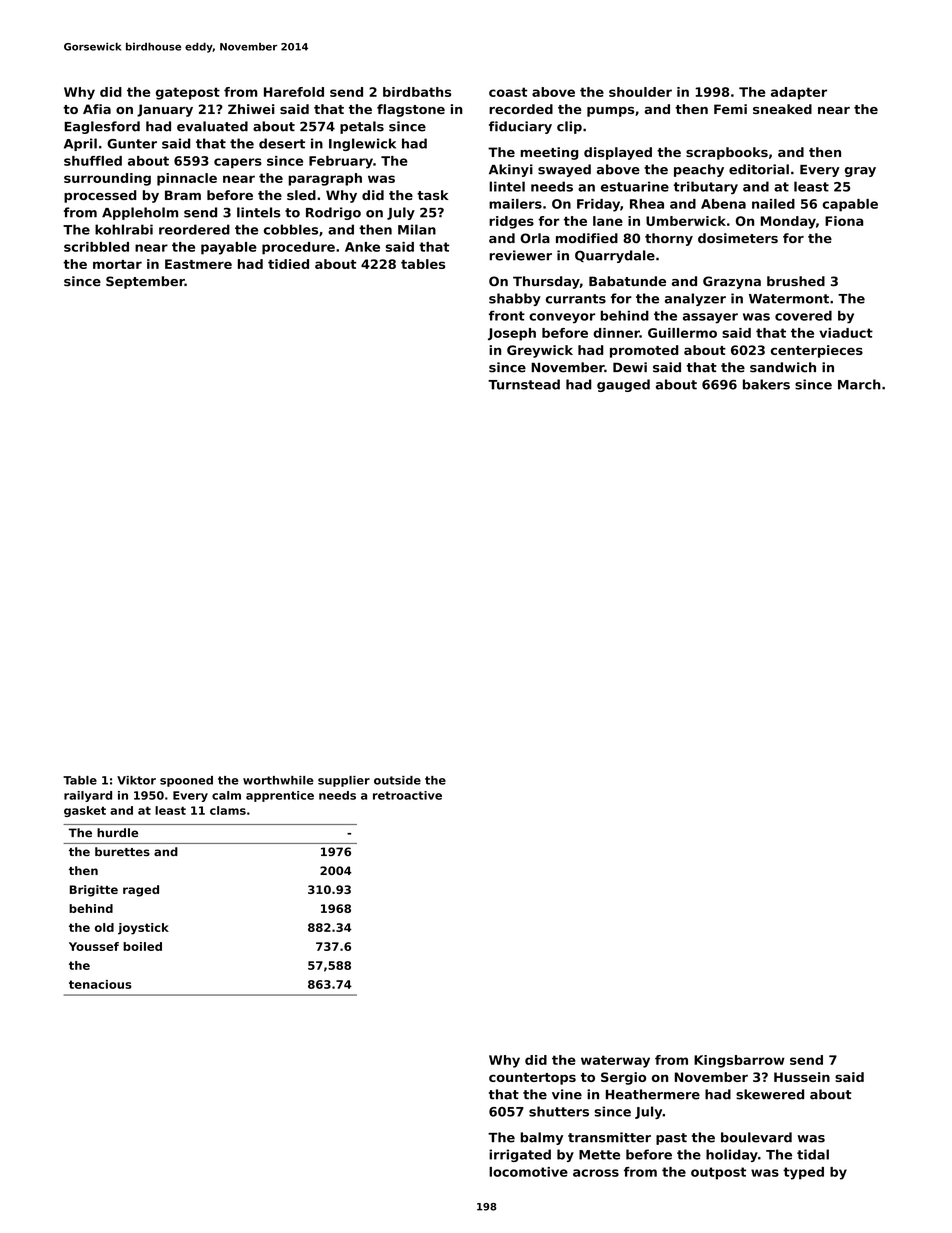 Image resolution: width=952 pixels, height=1233 pixels. What do you see at coordinates (97, 109) in the page?
I see `Afia` at bounding box center [97, 109].
